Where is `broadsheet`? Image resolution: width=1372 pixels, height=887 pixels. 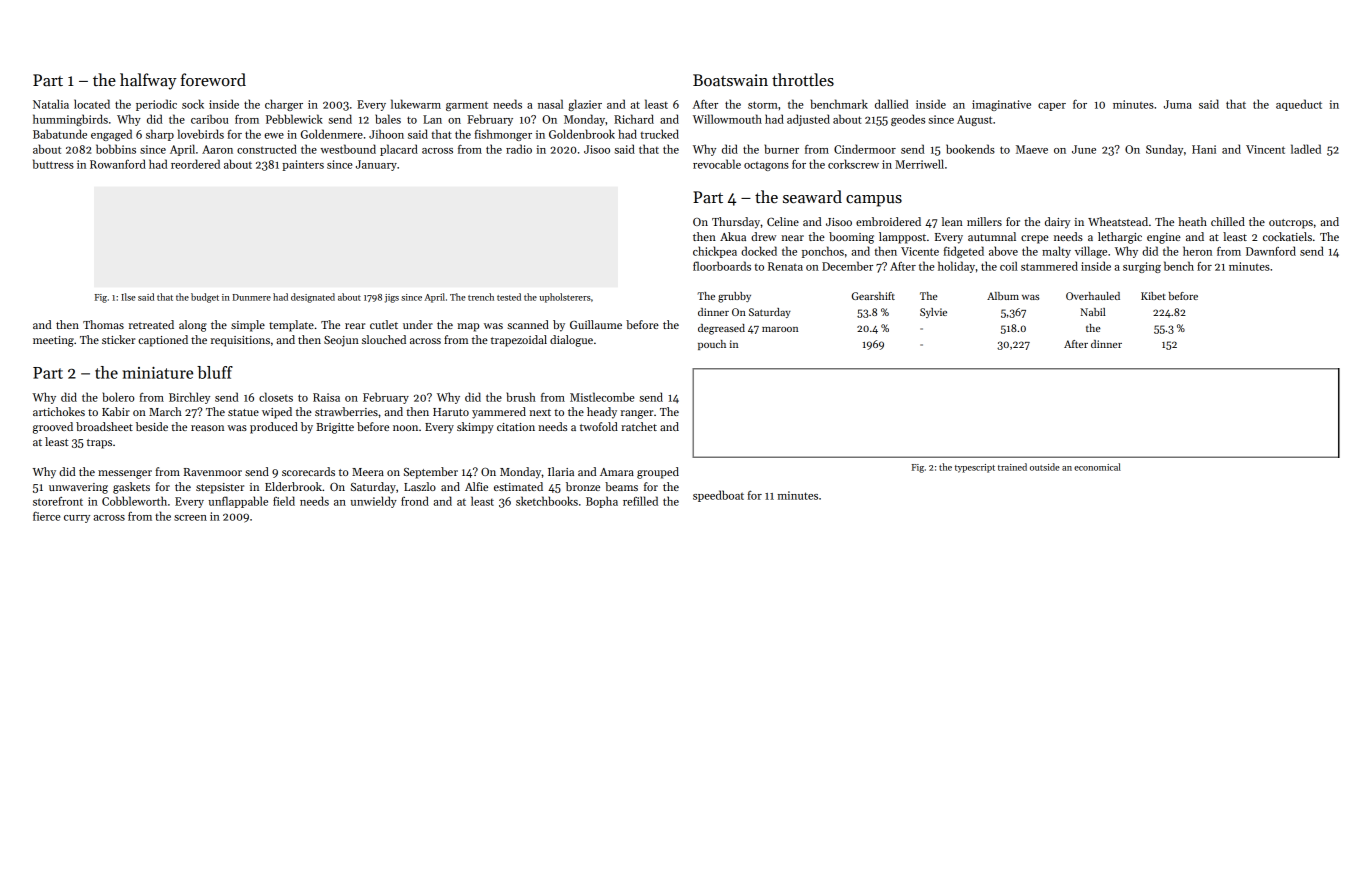
broadsheet is located at coordinates (104, 426).
